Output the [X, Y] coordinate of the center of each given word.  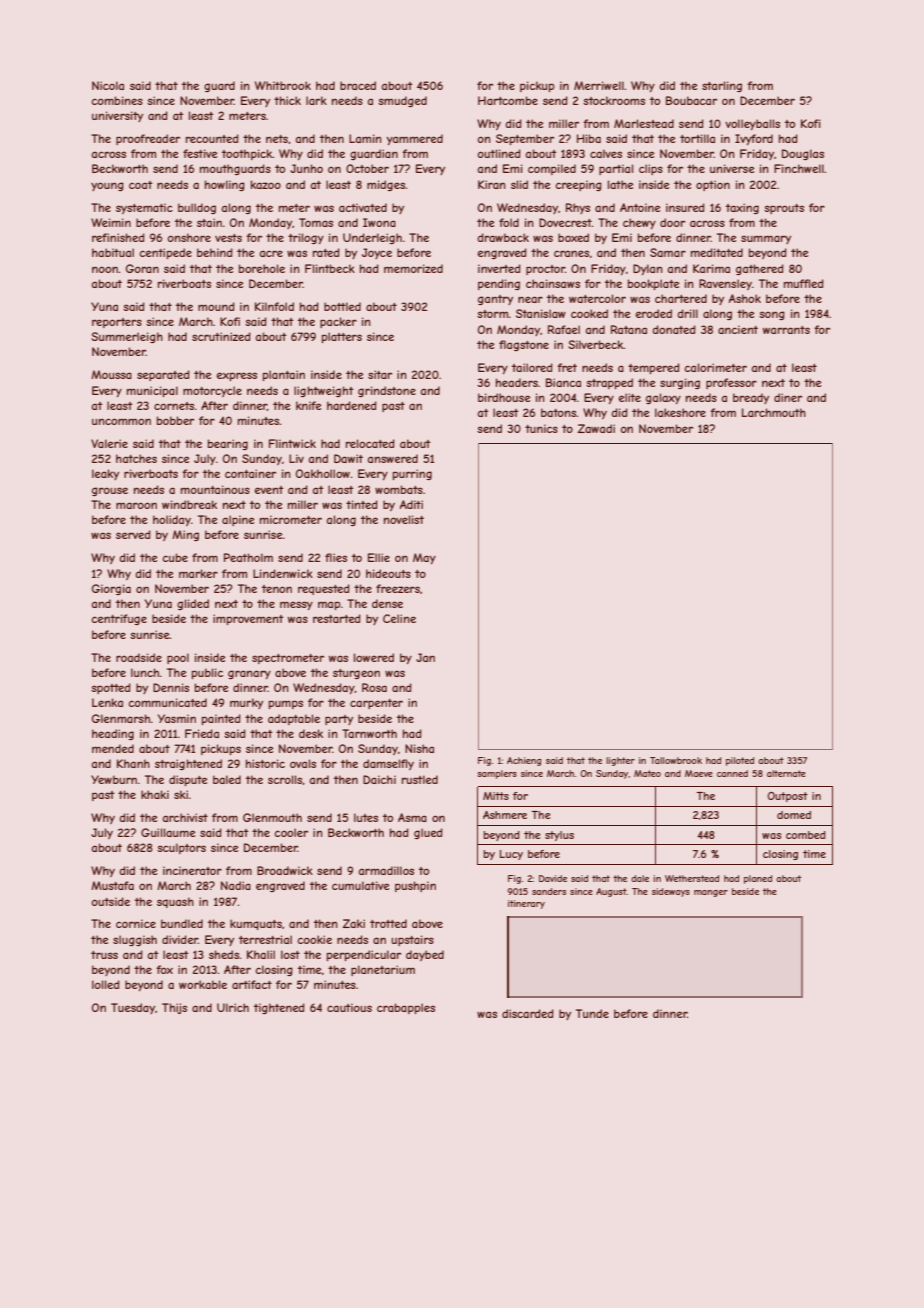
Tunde [592, 1013]
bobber [175, 420]
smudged [402, 101]
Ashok [745, 298]
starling [722, 86]
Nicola [108, 85]
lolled [106, 984]
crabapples [406, 1008]
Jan [425, 657]
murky [246, 703]
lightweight [324, 391]
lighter [620, 761]
